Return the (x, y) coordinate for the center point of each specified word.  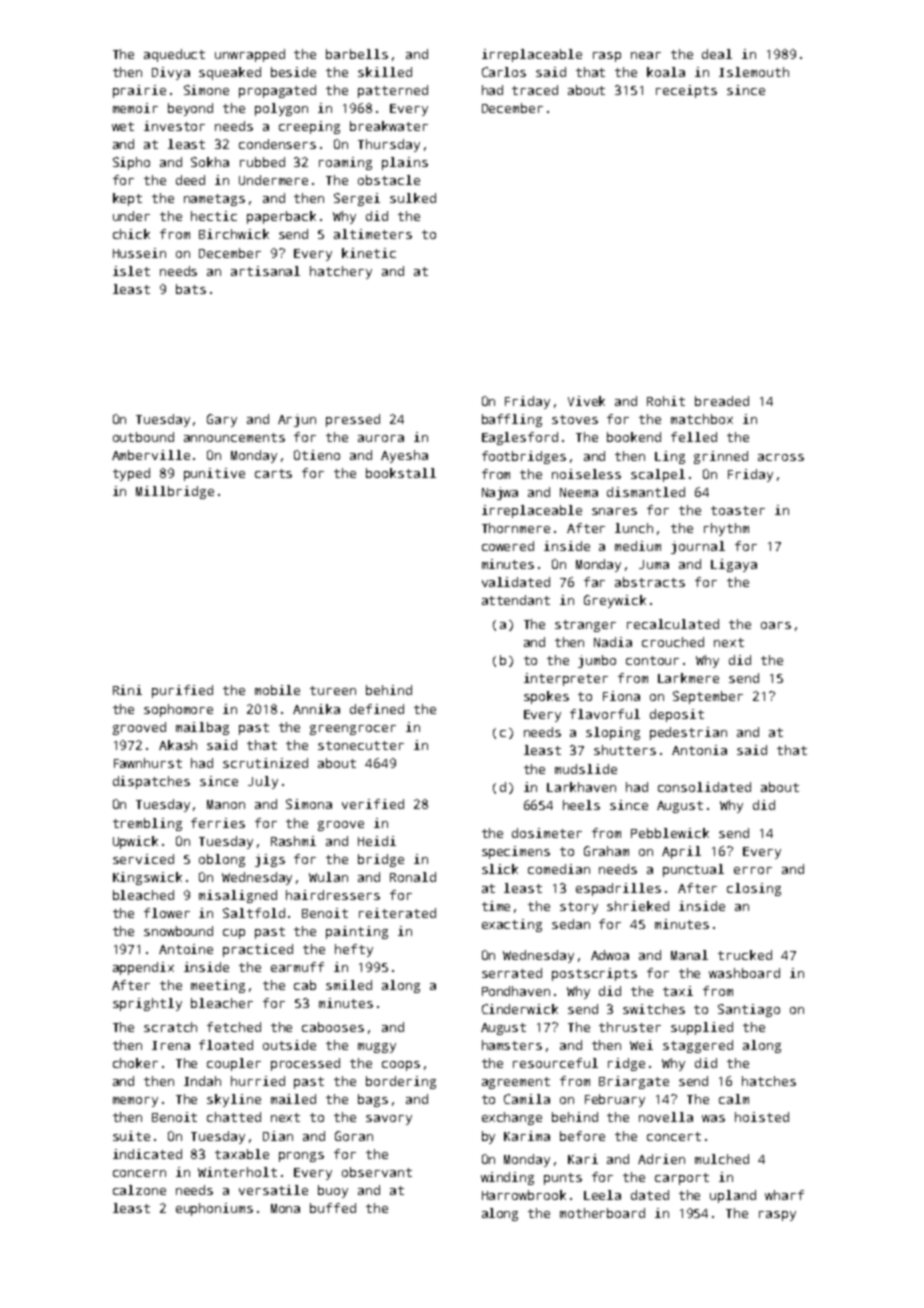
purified (182, 691)
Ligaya (734, 565)
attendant (516, 600)
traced (535, 90)
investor (174, 126)
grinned (721, 457)
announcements (234, 437)
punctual (693, 870)
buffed (333, 1208)
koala (666, 72)
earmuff (297, 967)
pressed (353, 420)
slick (500, 869)
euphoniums (214, 1209)
